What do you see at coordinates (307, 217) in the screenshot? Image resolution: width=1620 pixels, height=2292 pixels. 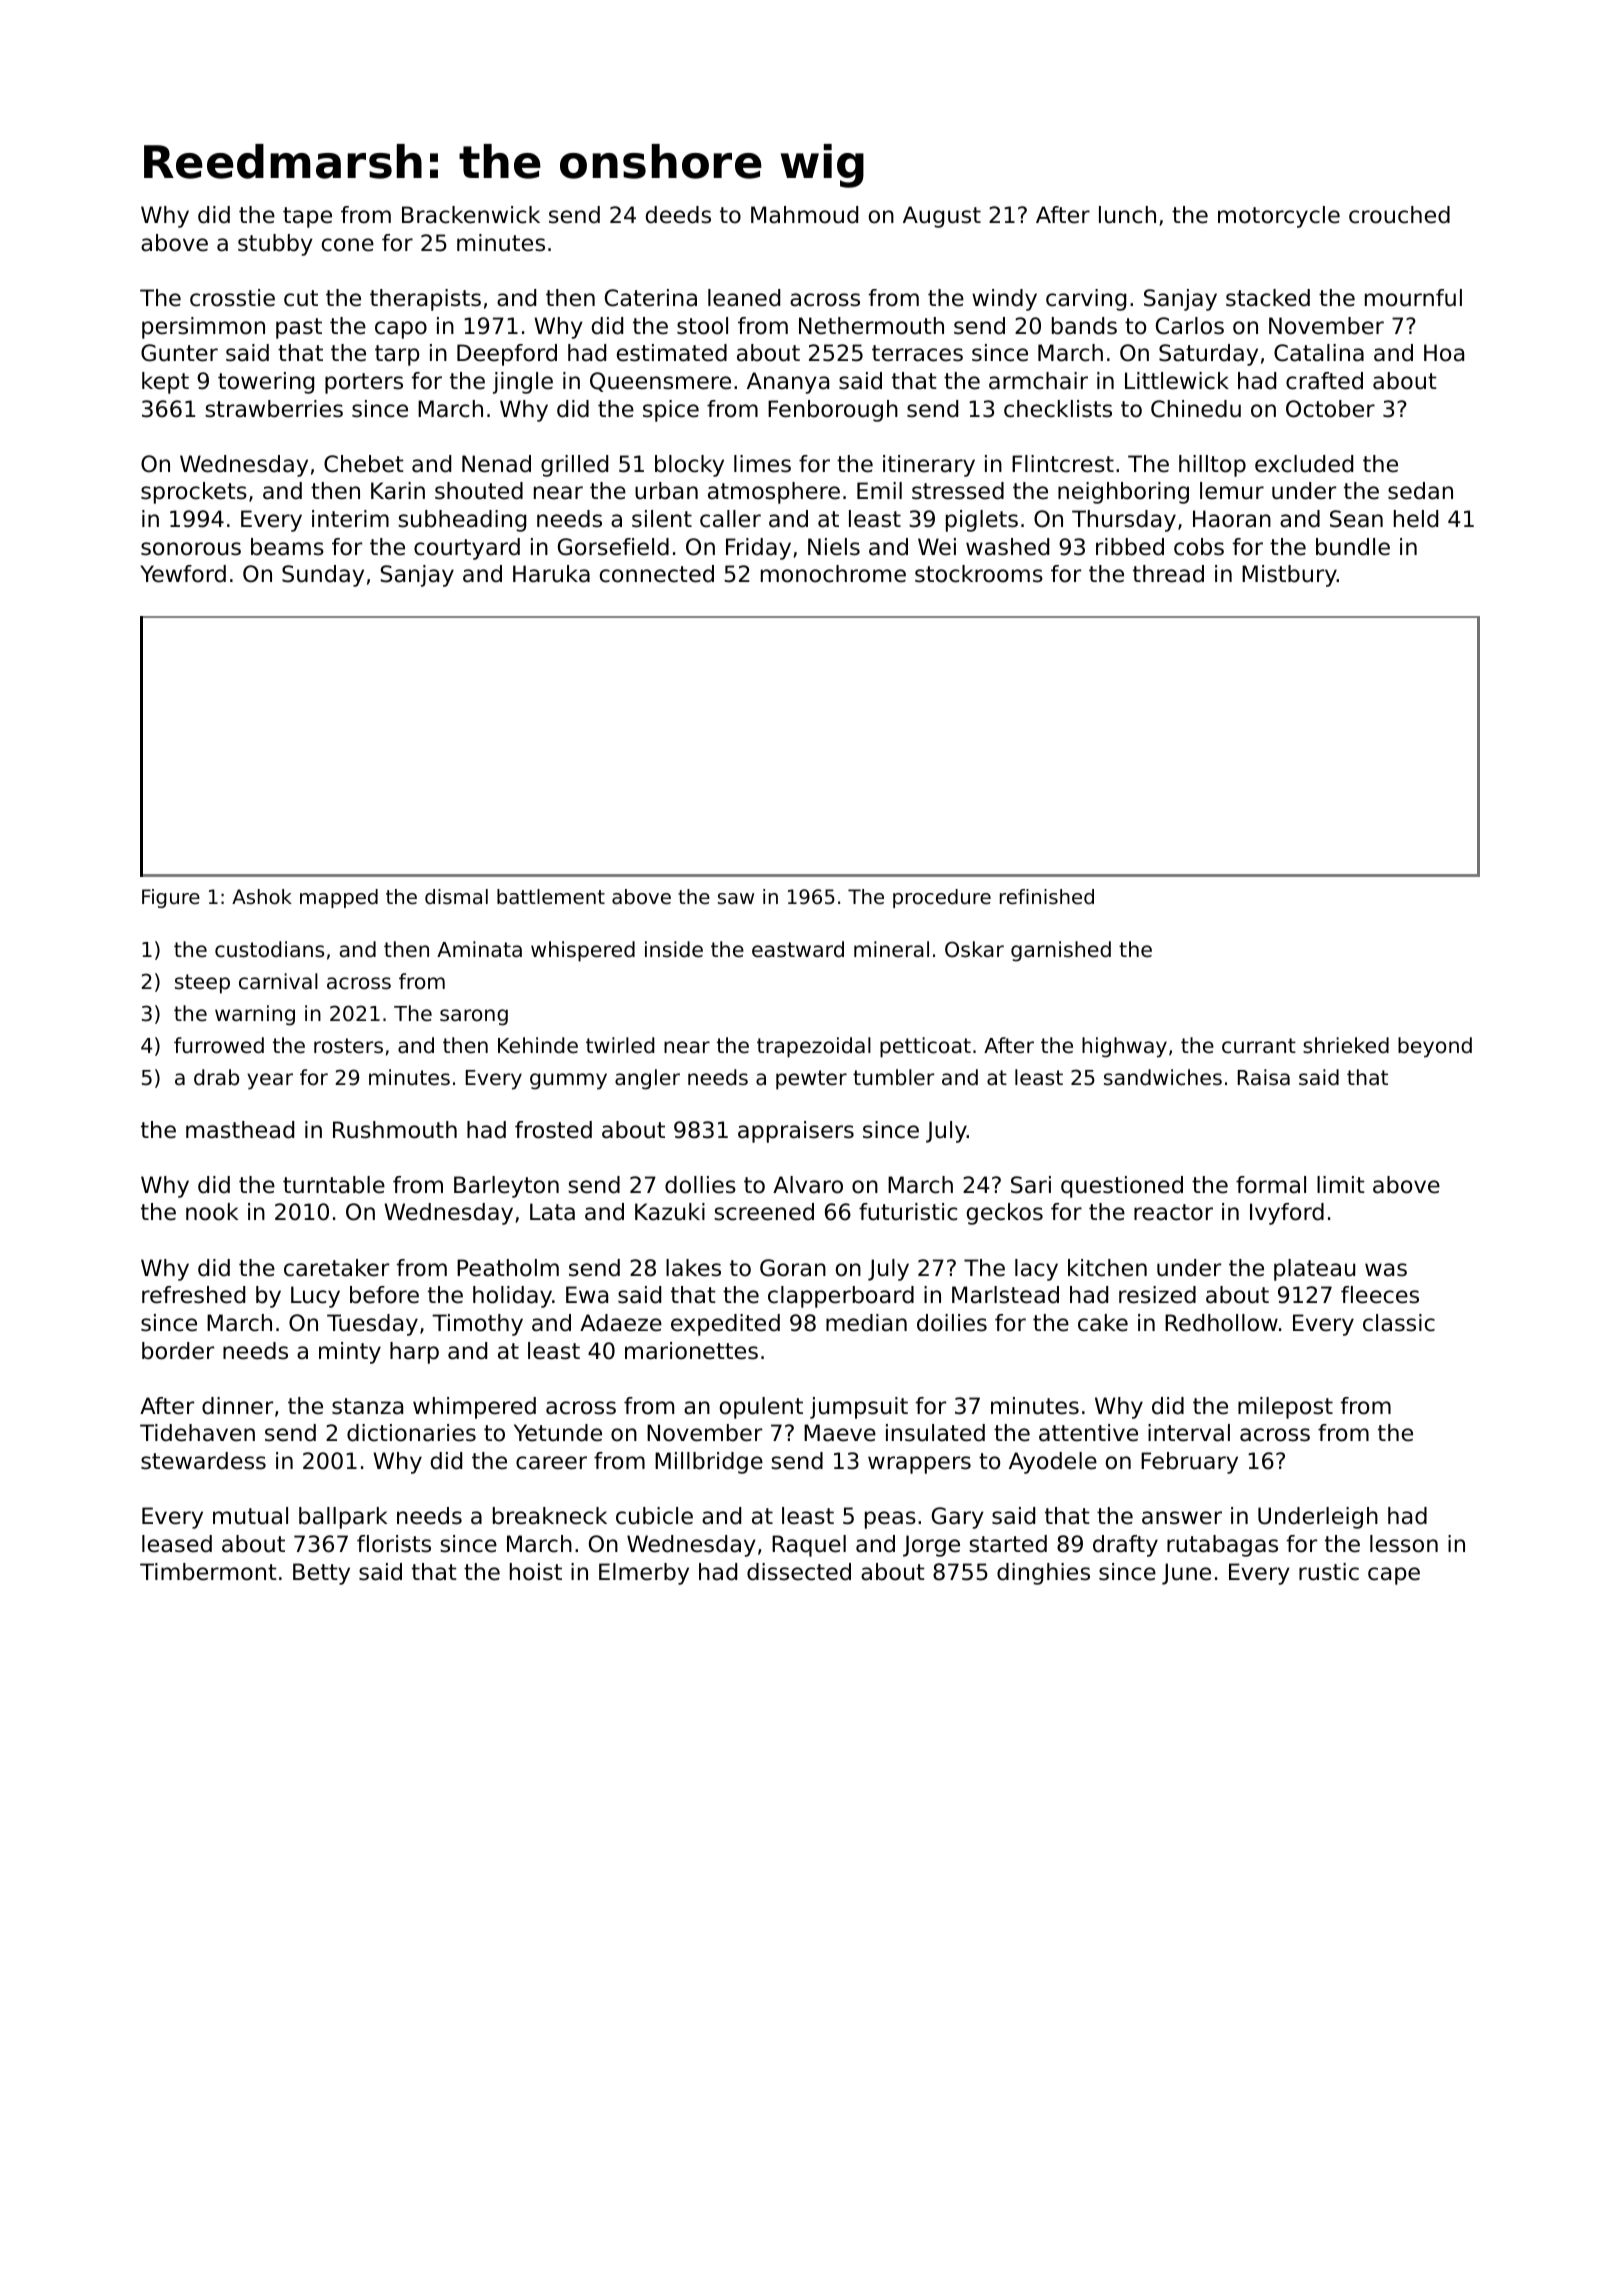 I see `tape` at bounding box center [307, 217].
